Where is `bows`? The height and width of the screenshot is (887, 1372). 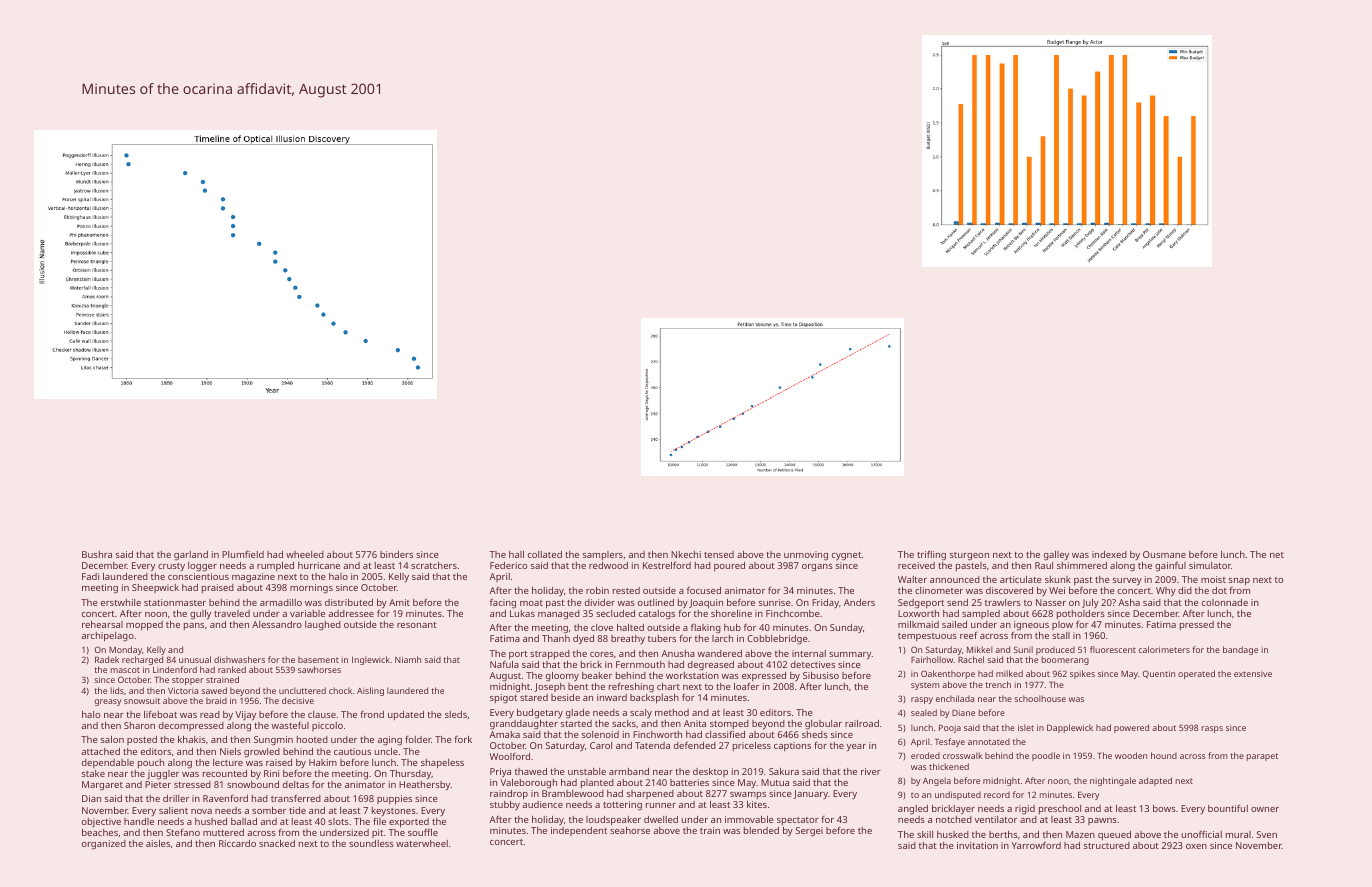
bows is located at coordinates (1164, 808).
